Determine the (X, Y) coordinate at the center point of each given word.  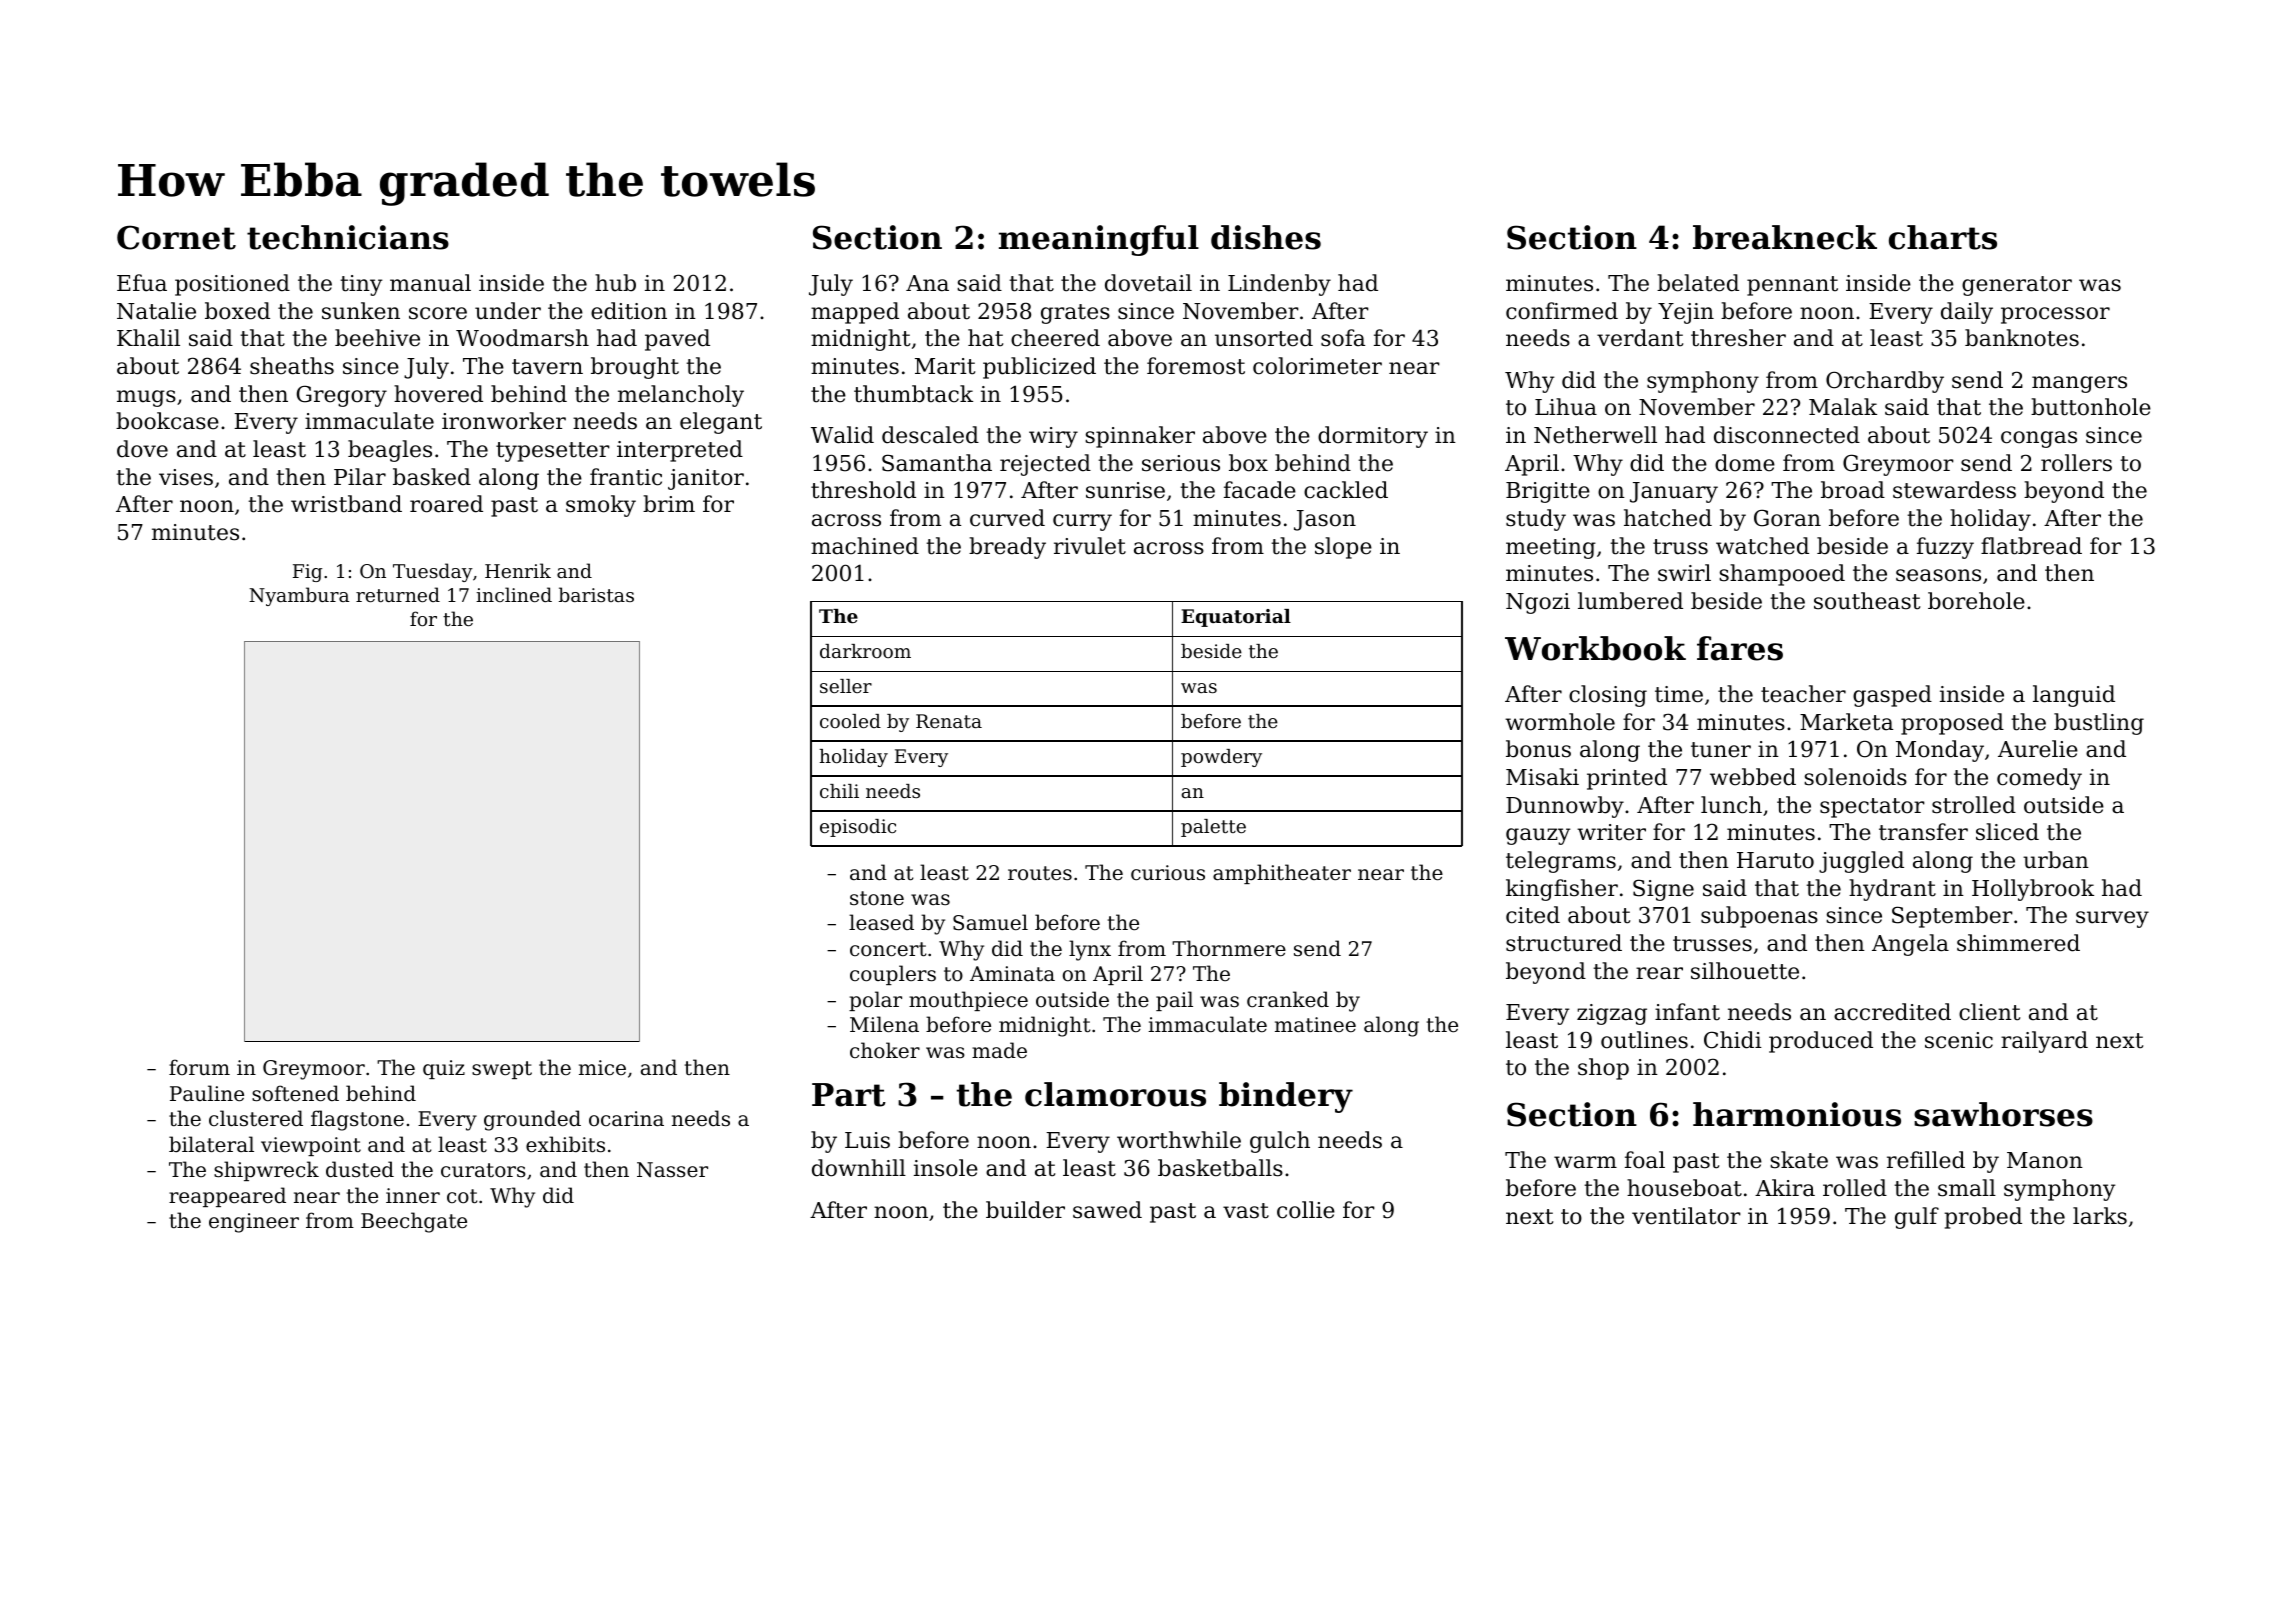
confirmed (1562, 311)
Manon (2045, 1160)
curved (1007, 518)
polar (875, 1001)
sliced (2007, 832)
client (1989, 1012)
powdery (1221, 758)
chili (839, 791)
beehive (377, 338)
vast (1246, 1211)
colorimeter (1317, 366)
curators (483, 1170)
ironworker (504, 421)
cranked (1288, 999)
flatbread (2031, 546)
